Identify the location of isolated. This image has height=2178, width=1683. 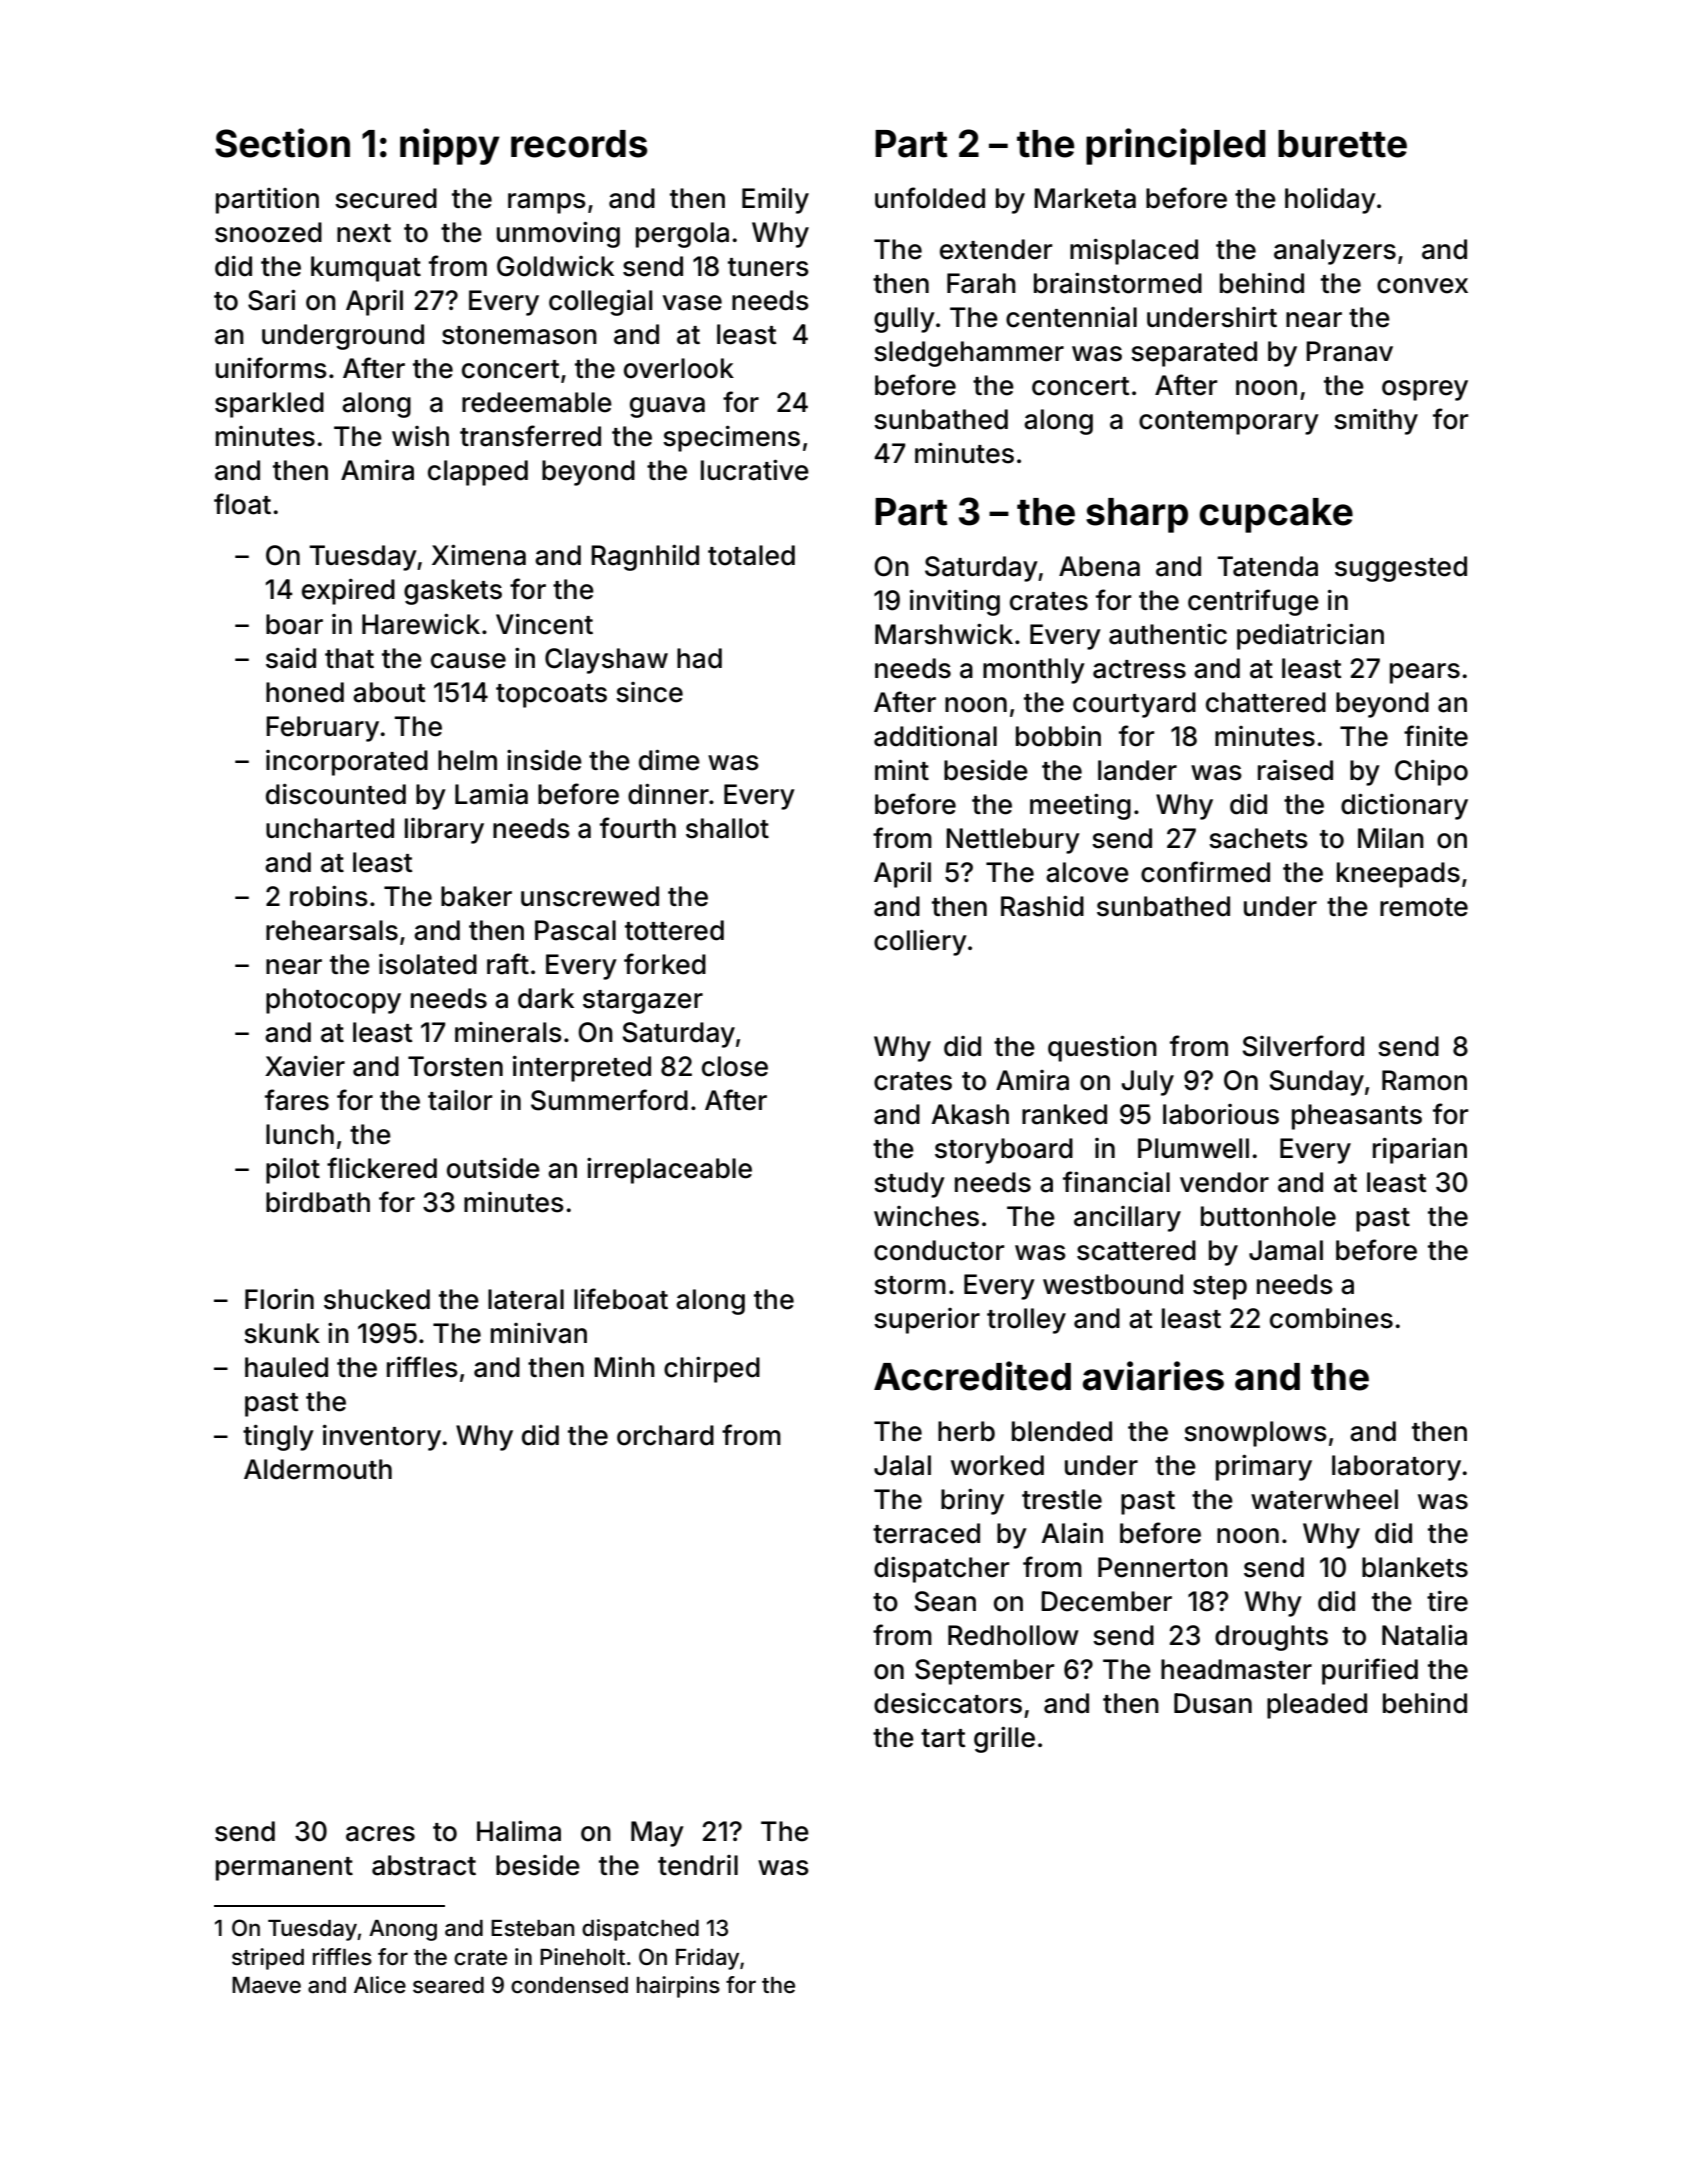
(428, 964).
